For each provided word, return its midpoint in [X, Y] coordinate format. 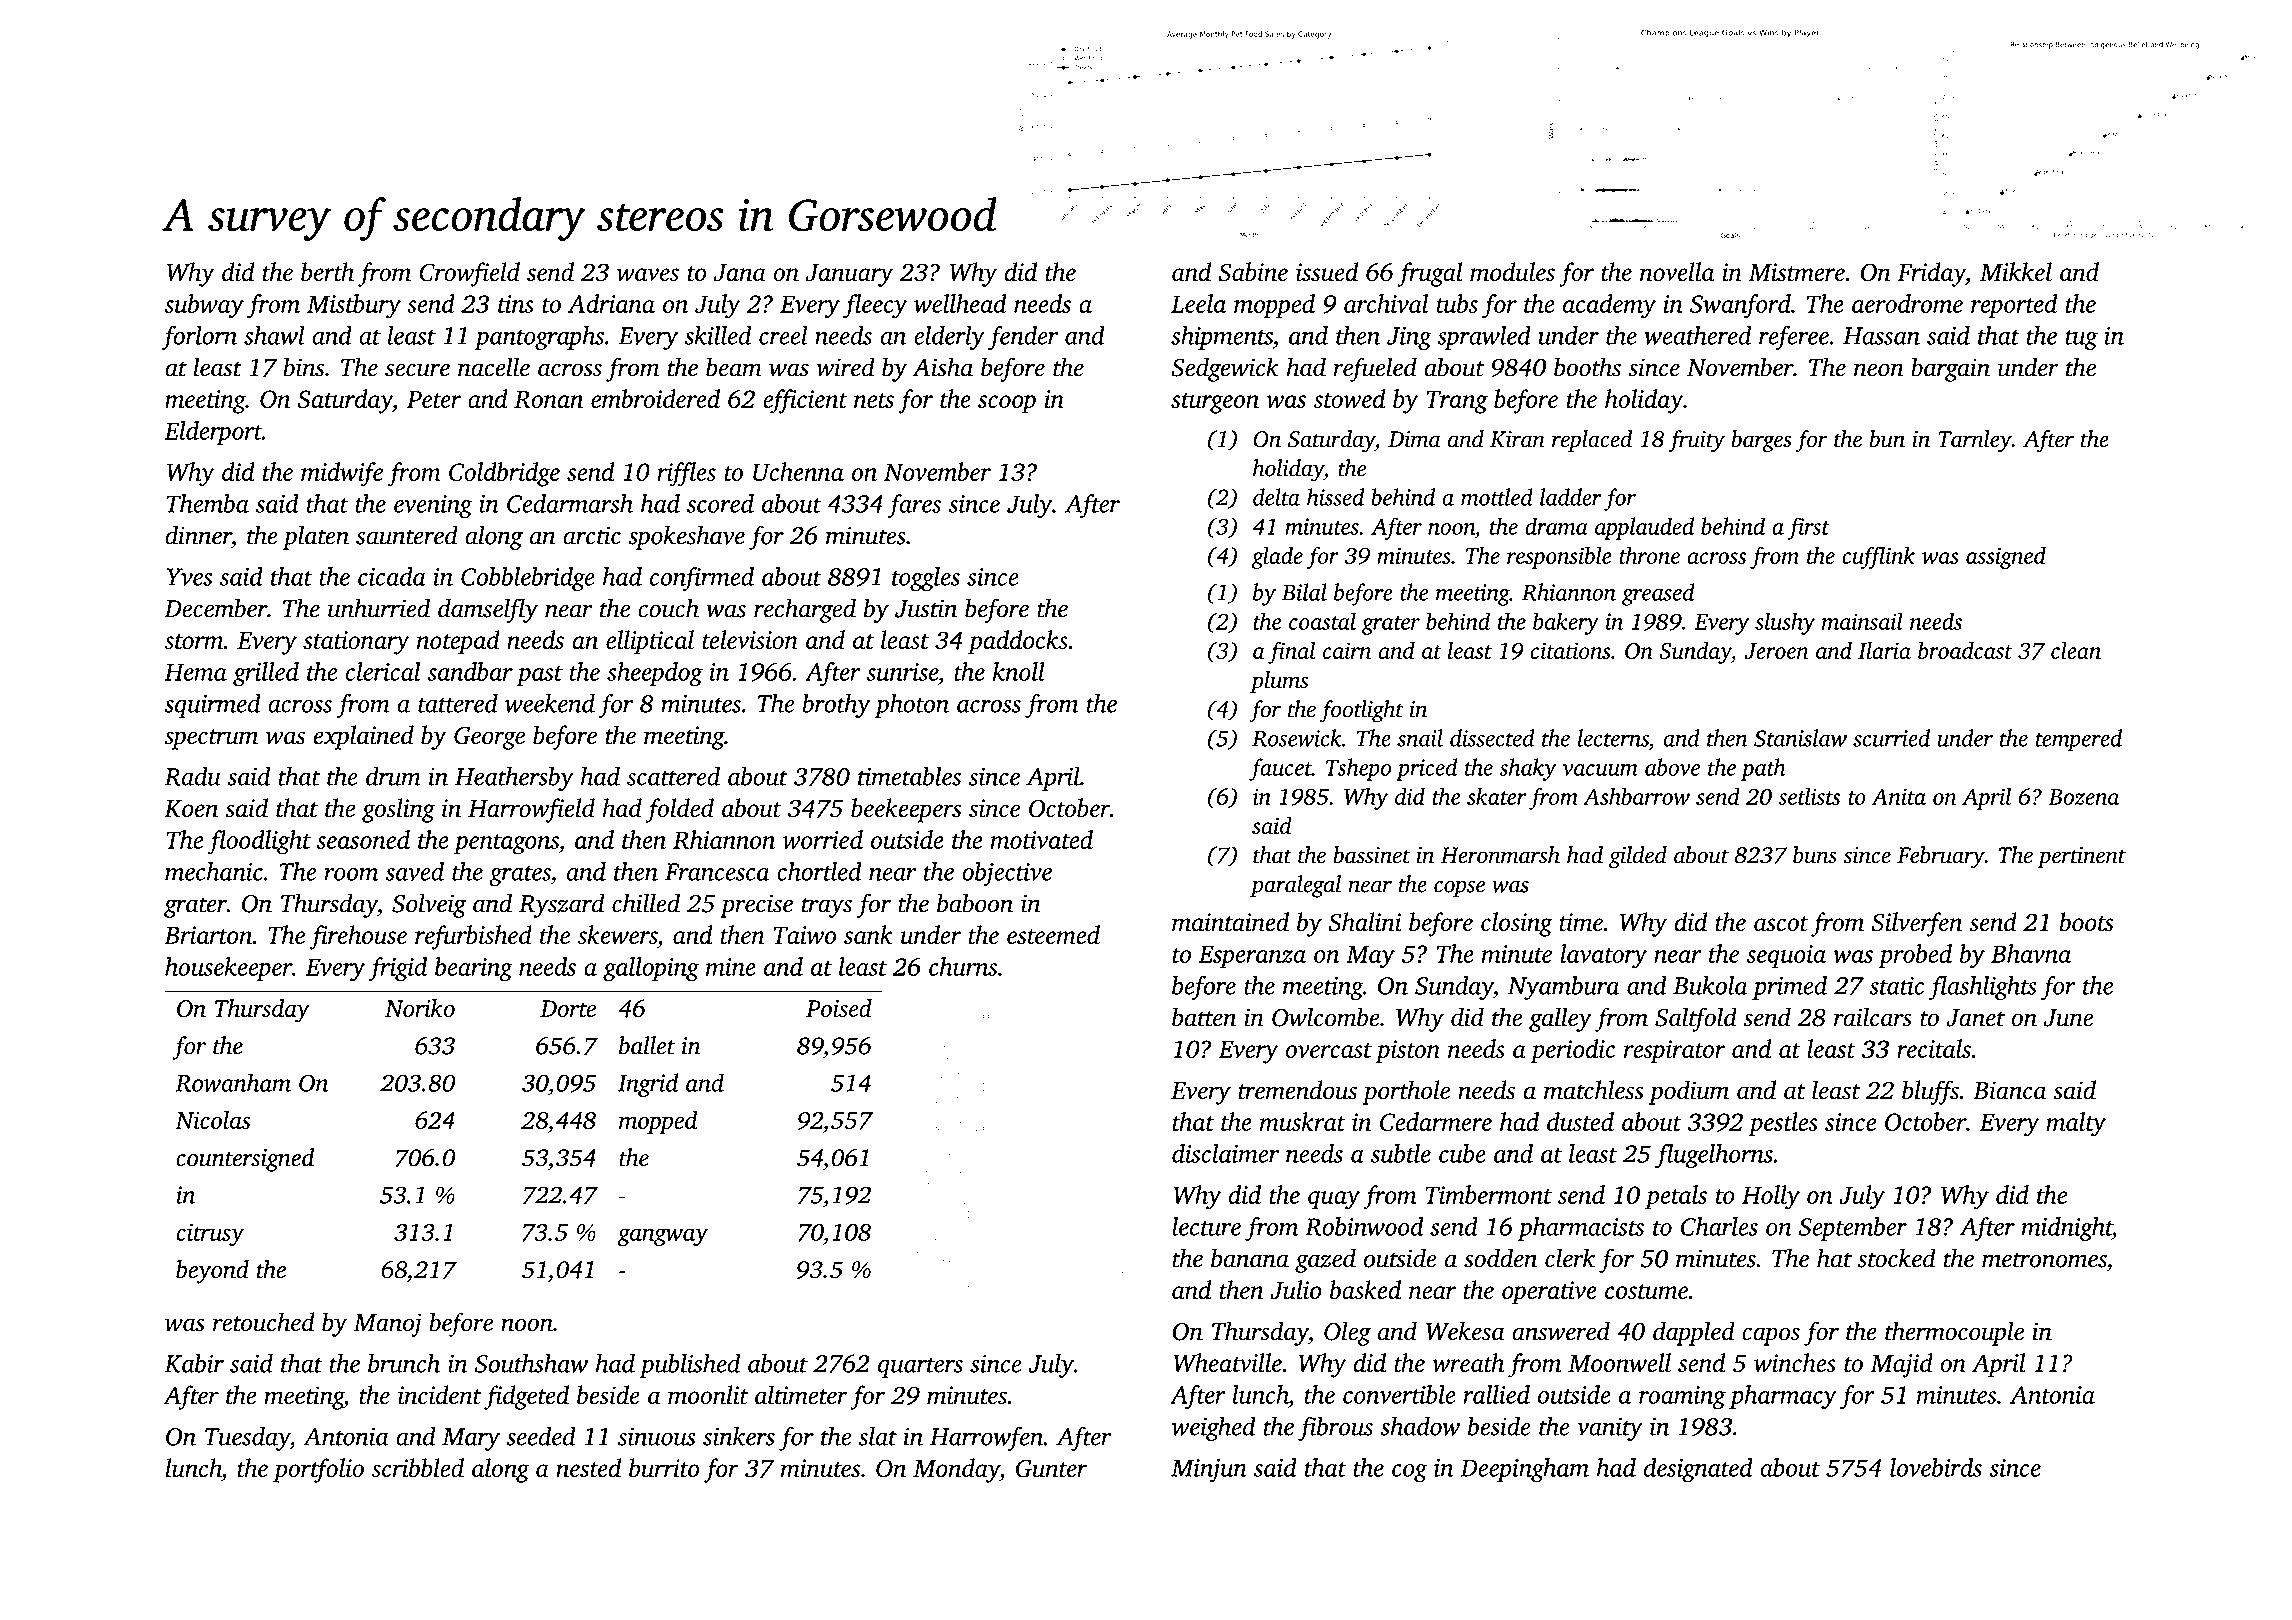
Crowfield [470, 274]
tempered [2079, 740]
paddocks [1018, 642]
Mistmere [1797, 272]
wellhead [960, 303]
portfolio [318, 1470]
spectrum [211, 739]
